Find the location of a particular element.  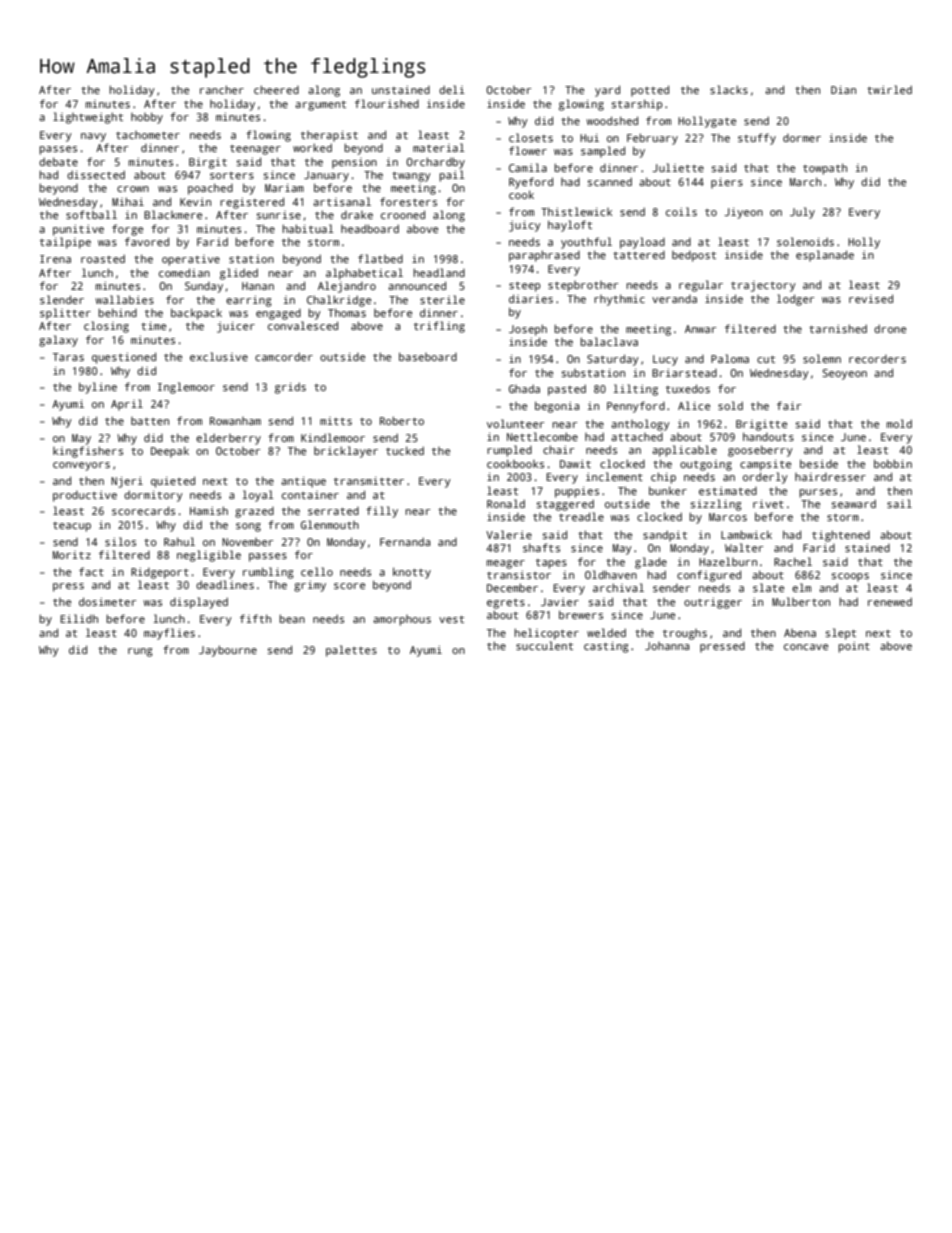

headland is located at coordinates (439, 272).
